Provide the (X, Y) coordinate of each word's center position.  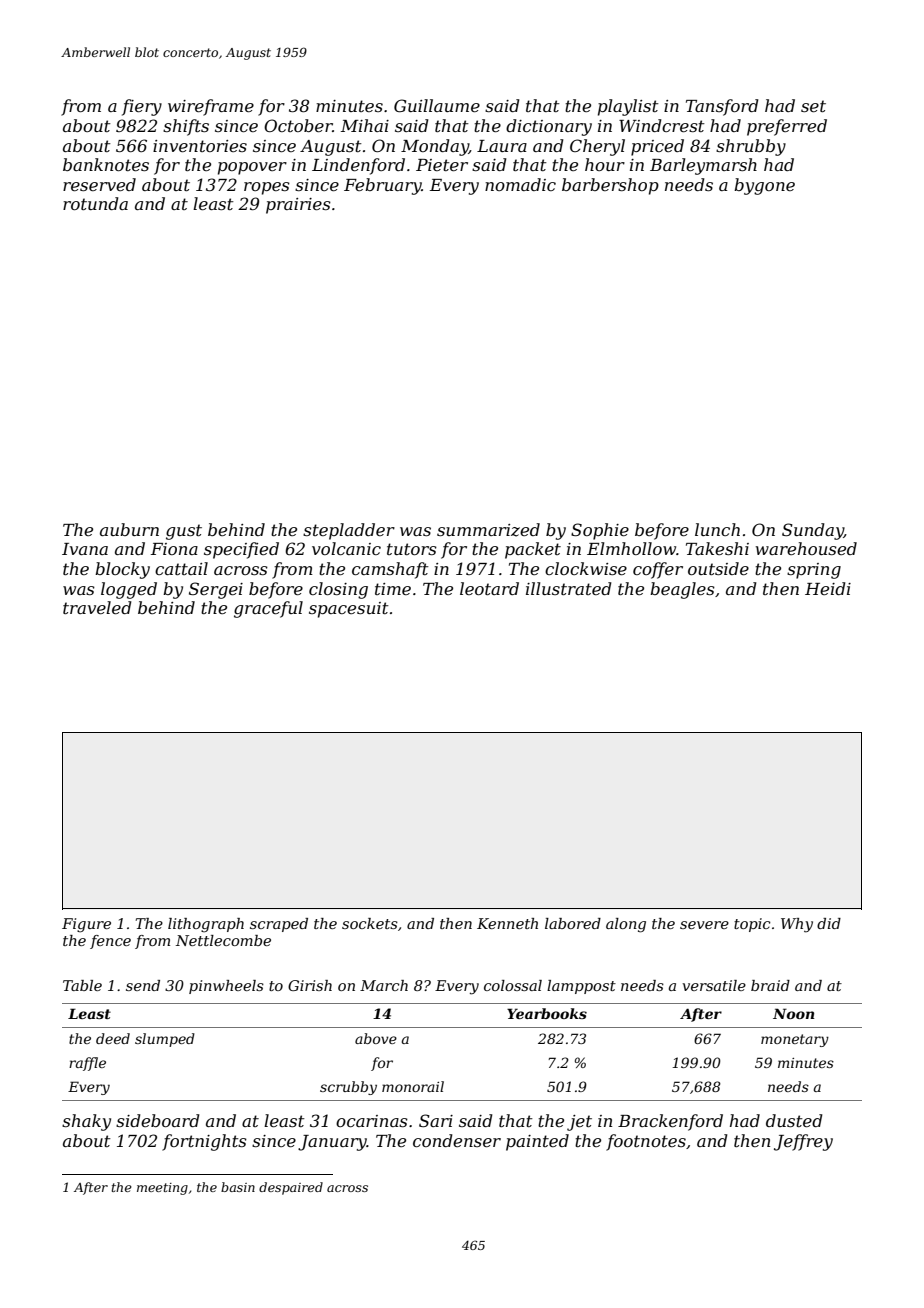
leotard (489, 588)
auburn (129, 529)
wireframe (211, 107)
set (813, 106)
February (383, 186)
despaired (291, 1188)
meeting (162, 1189)
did (829, 923)
